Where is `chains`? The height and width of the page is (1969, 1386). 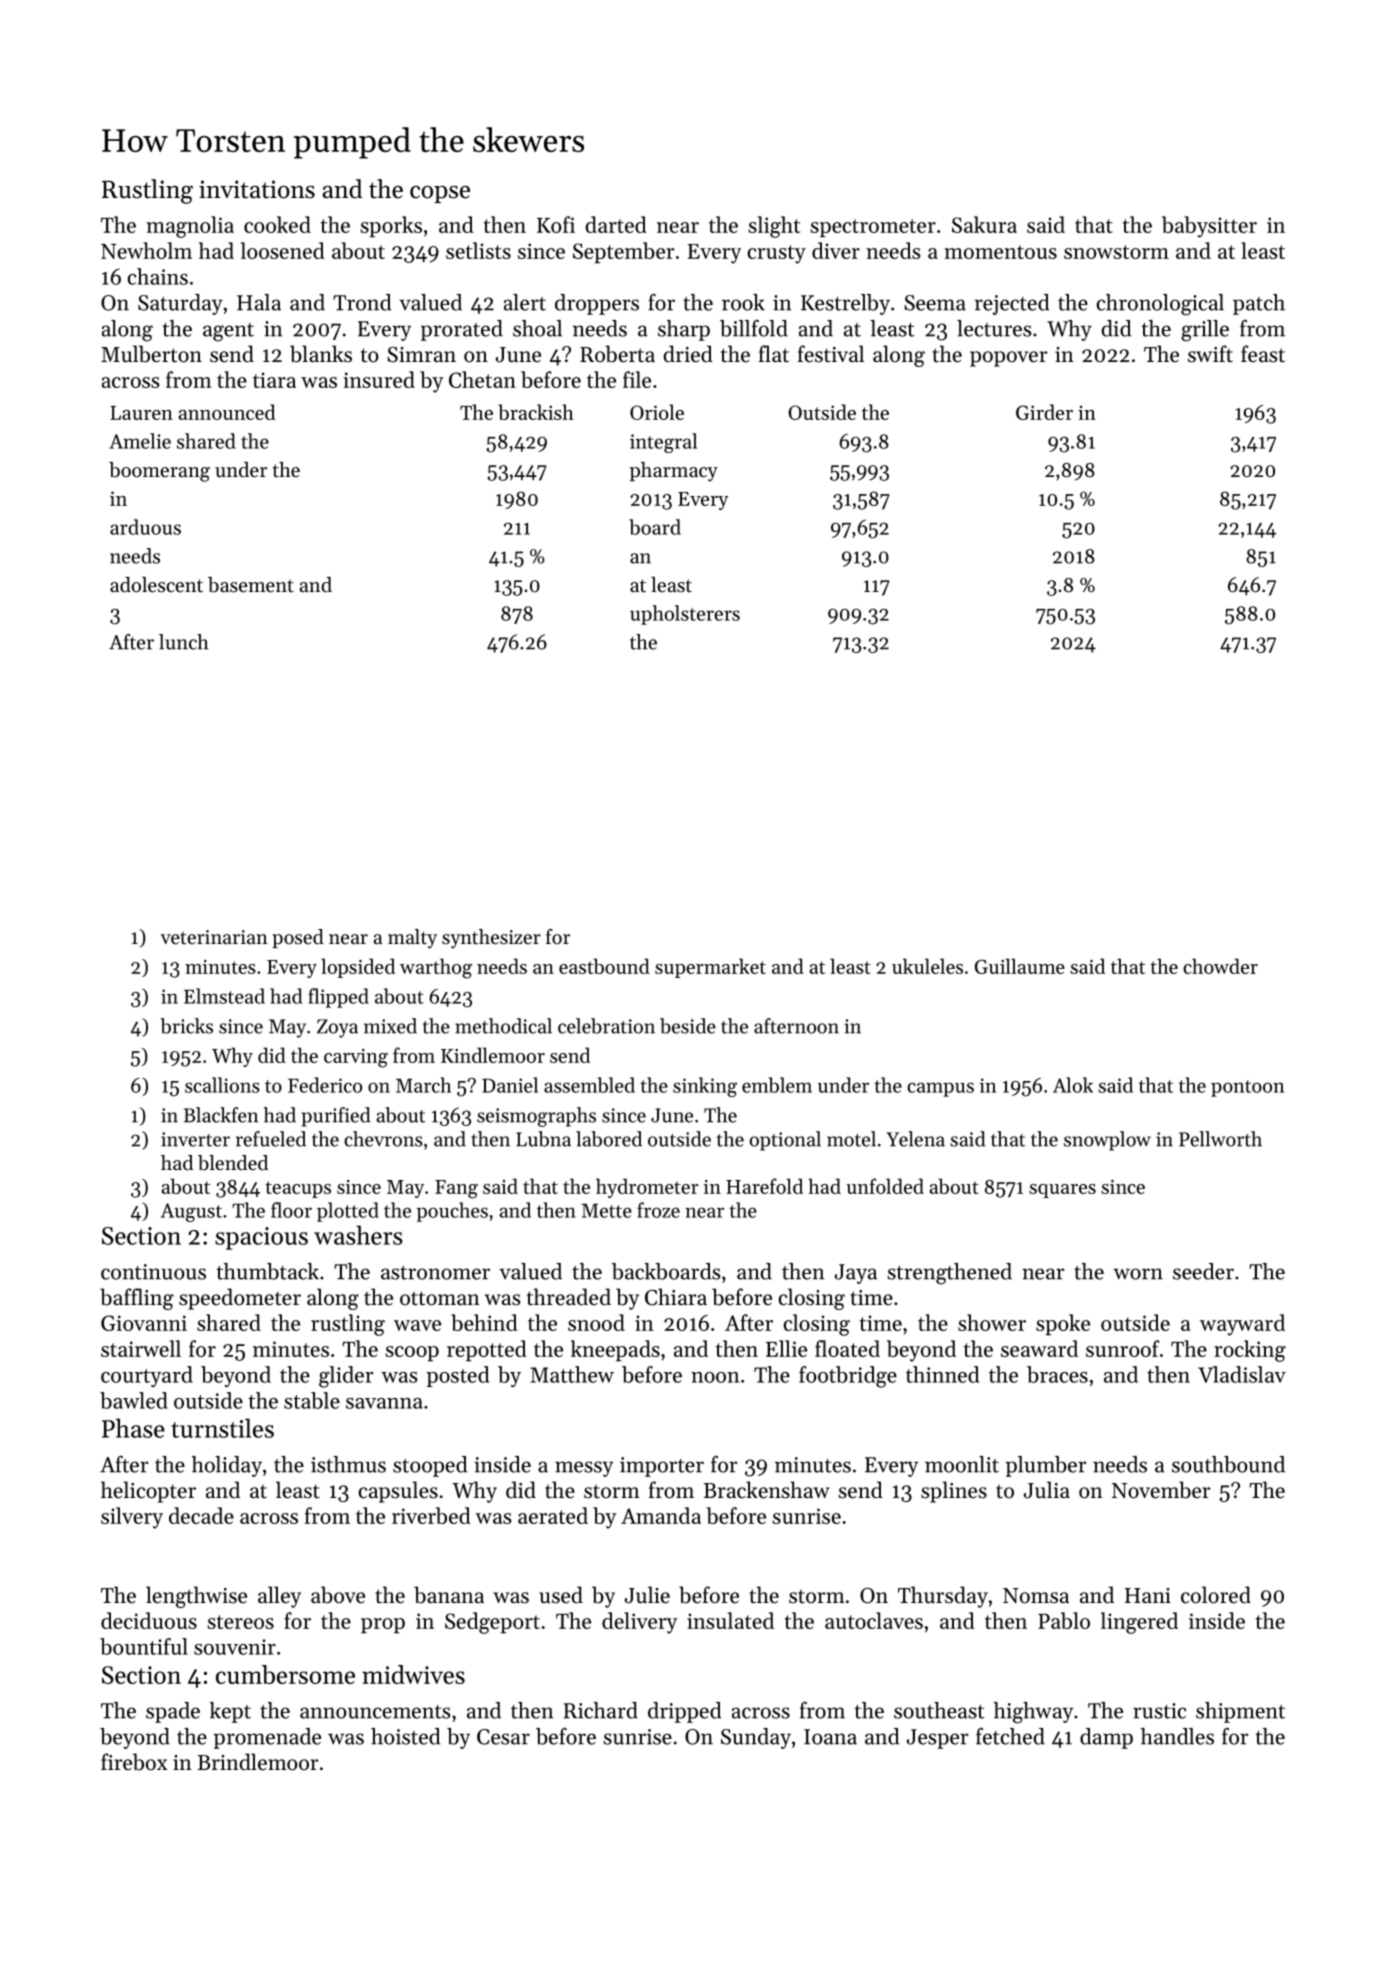
chains is located at coordinates (157, 276).
